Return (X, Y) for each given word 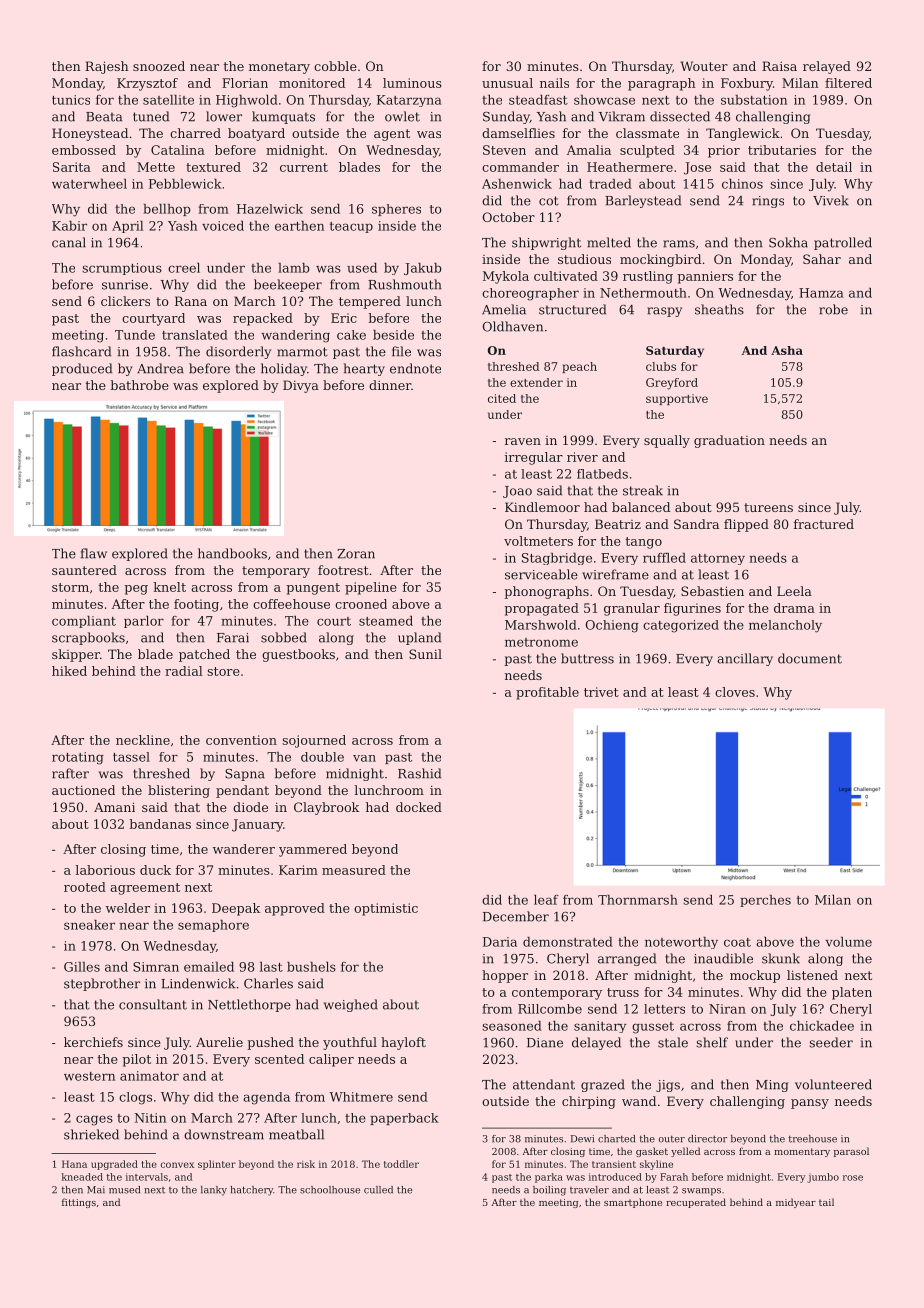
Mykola (506, 277)
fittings (79, 1203)
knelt (170, 587)
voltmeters (538, 541)
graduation (729, 441)
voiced (223, 226)
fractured (824, 524)
